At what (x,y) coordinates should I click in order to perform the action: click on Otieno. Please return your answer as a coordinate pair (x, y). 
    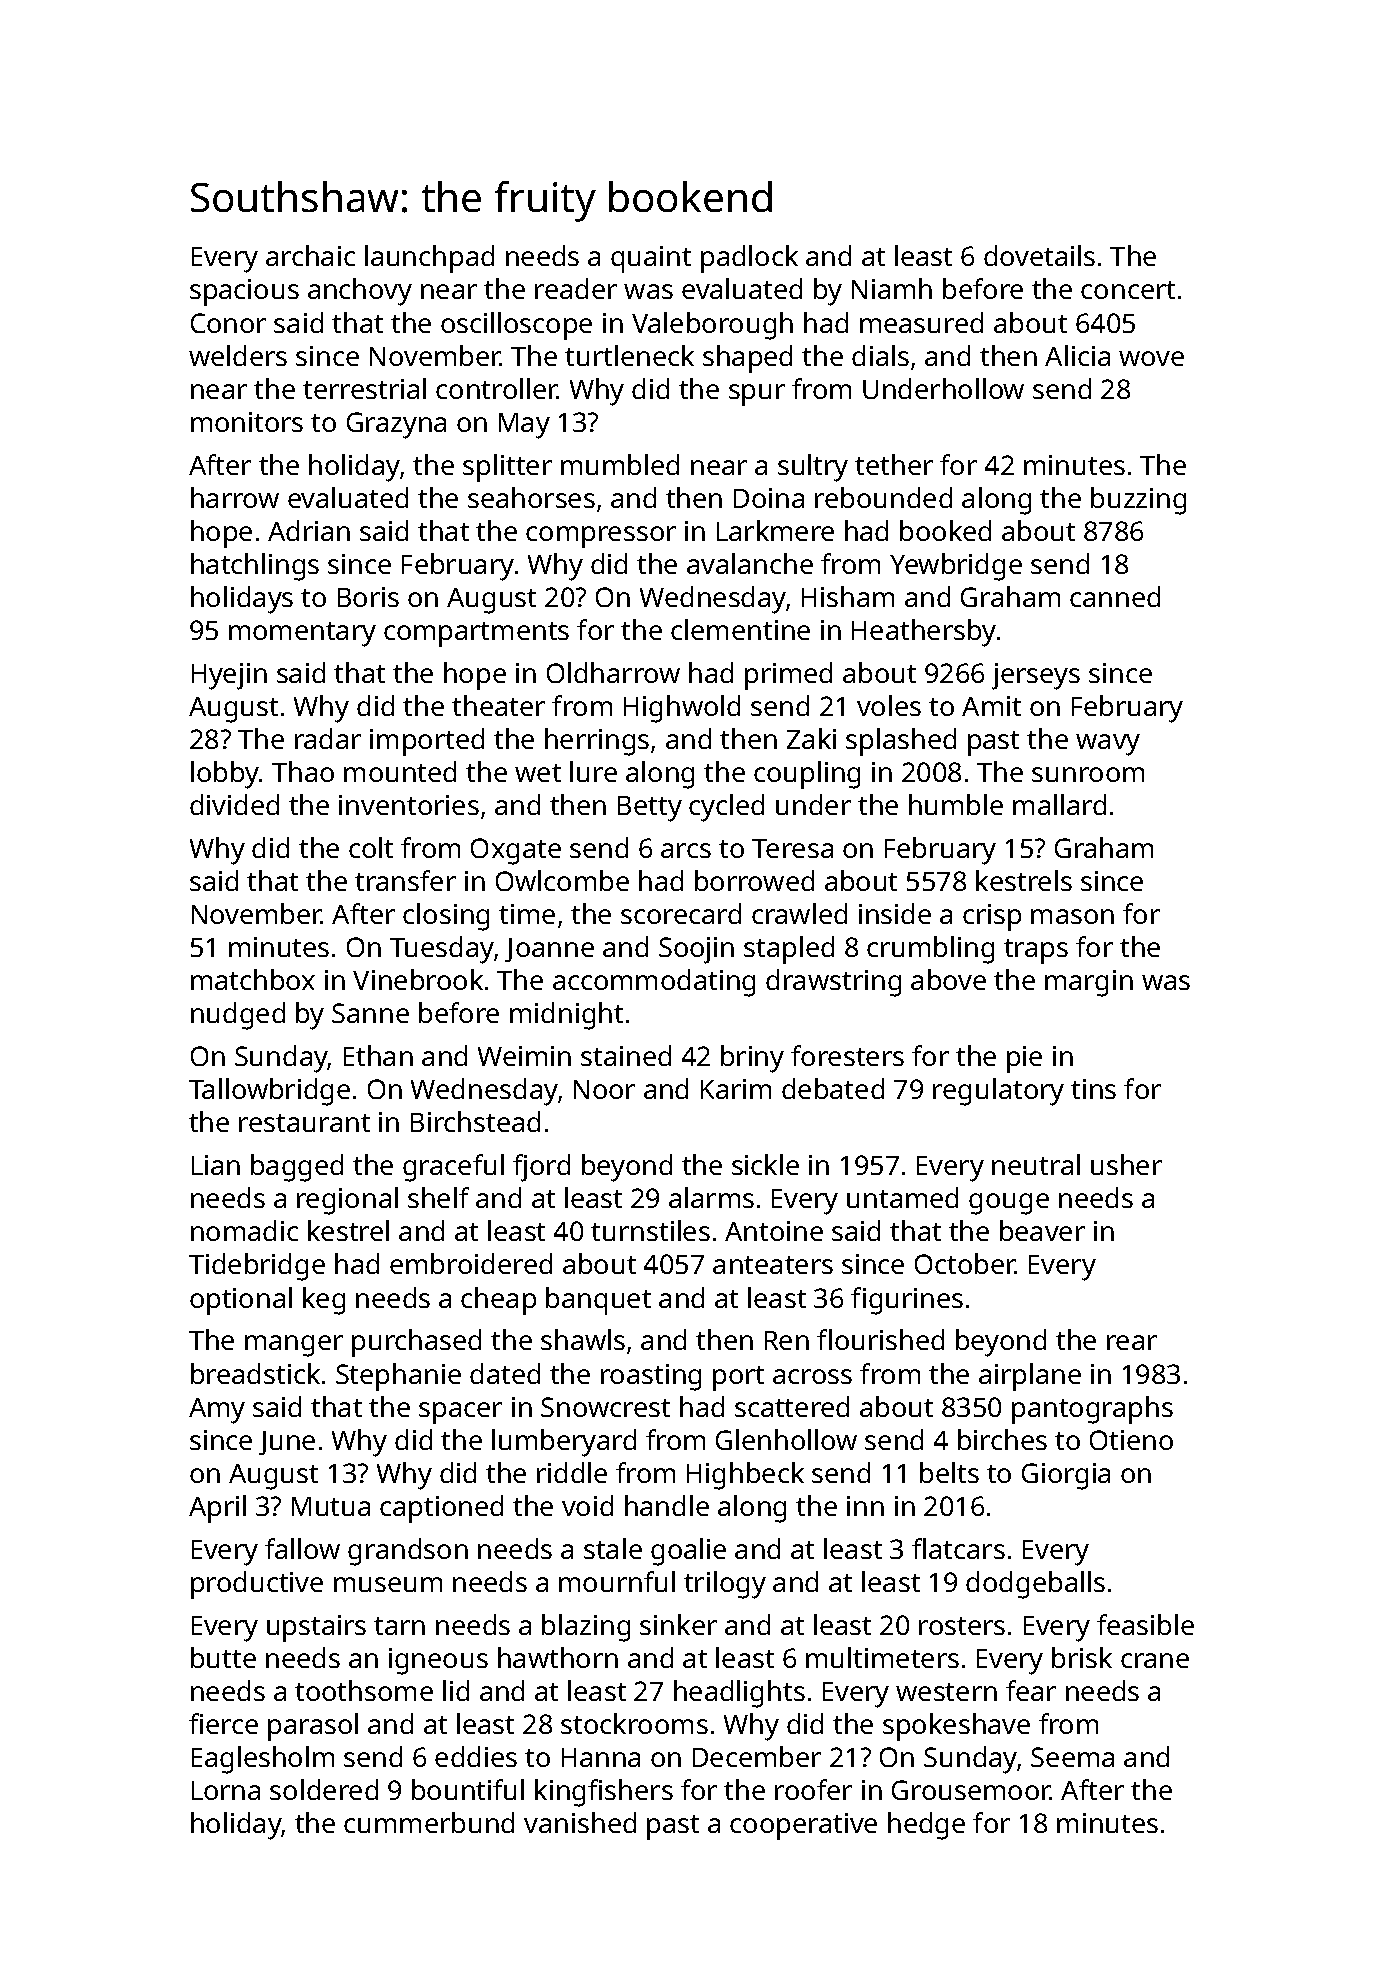
    Looking at the image, I should click on (1131, 1440).
